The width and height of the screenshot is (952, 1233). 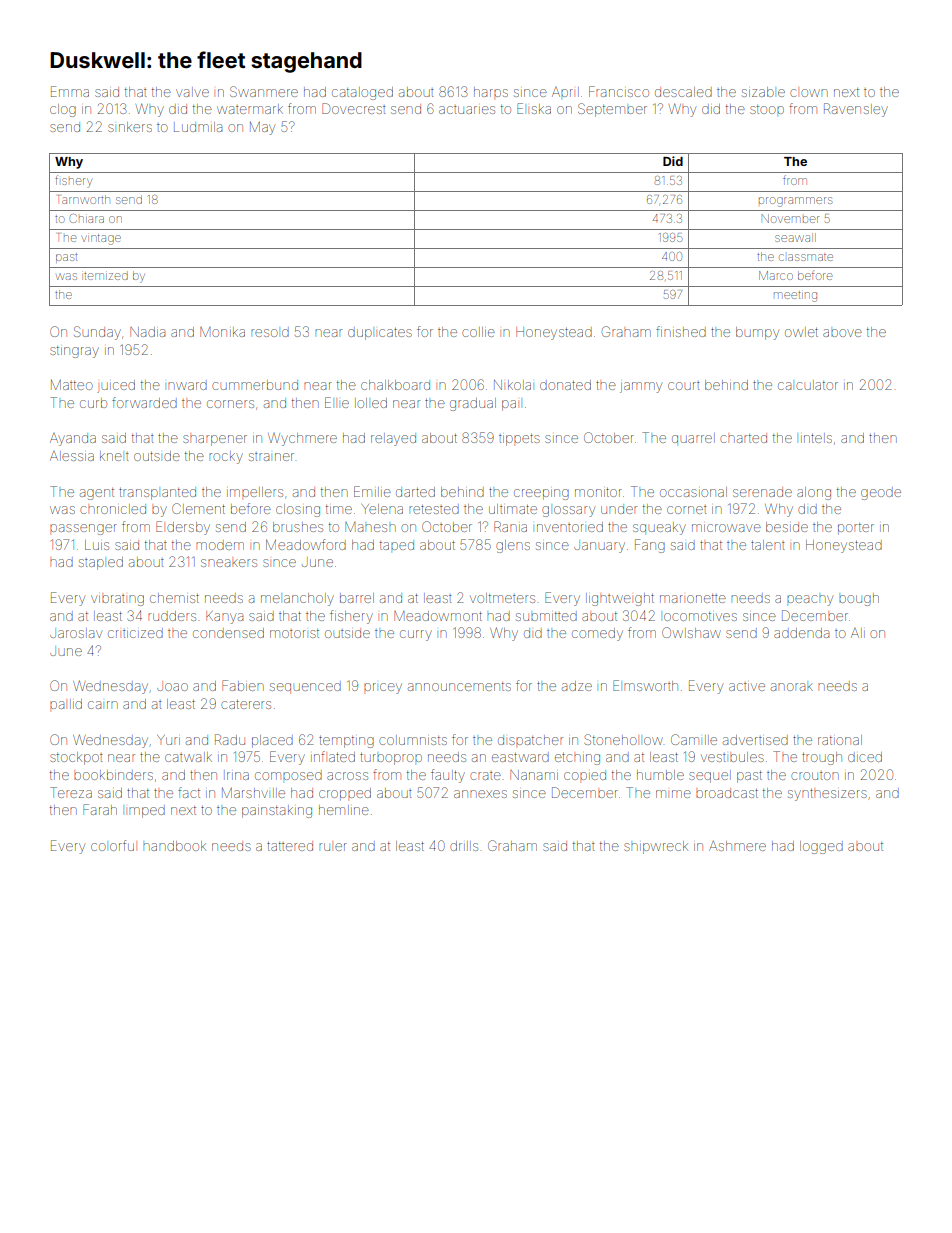 What do you see at coordinates (478, 332) in the screenshot?
I see `collie` at bounding box center [478, 332].
